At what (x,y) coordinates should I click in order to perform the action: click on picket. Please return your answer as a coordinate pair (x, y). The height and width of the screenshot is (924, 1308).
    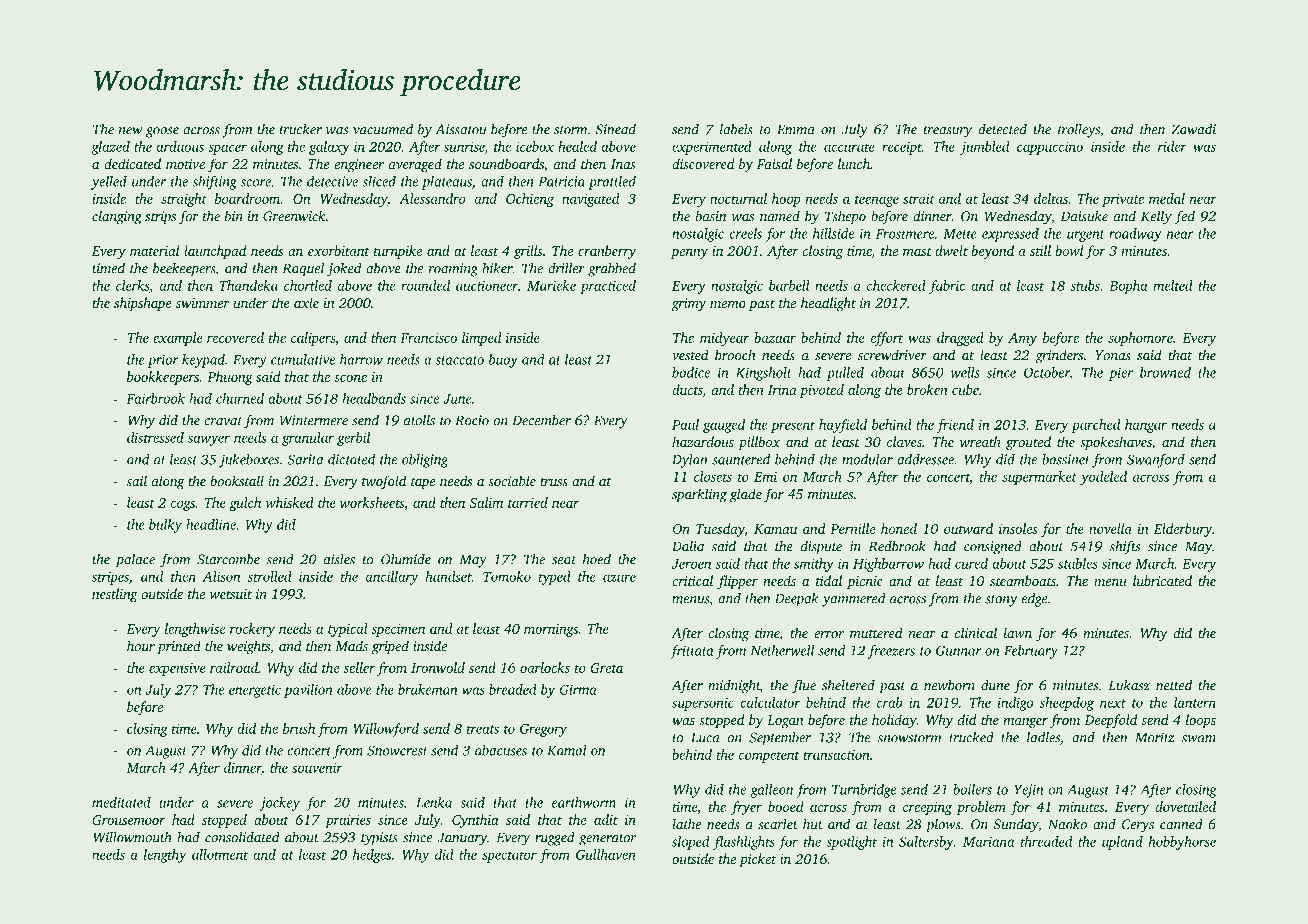
    Looking at the image, I should click on (757, 860).
